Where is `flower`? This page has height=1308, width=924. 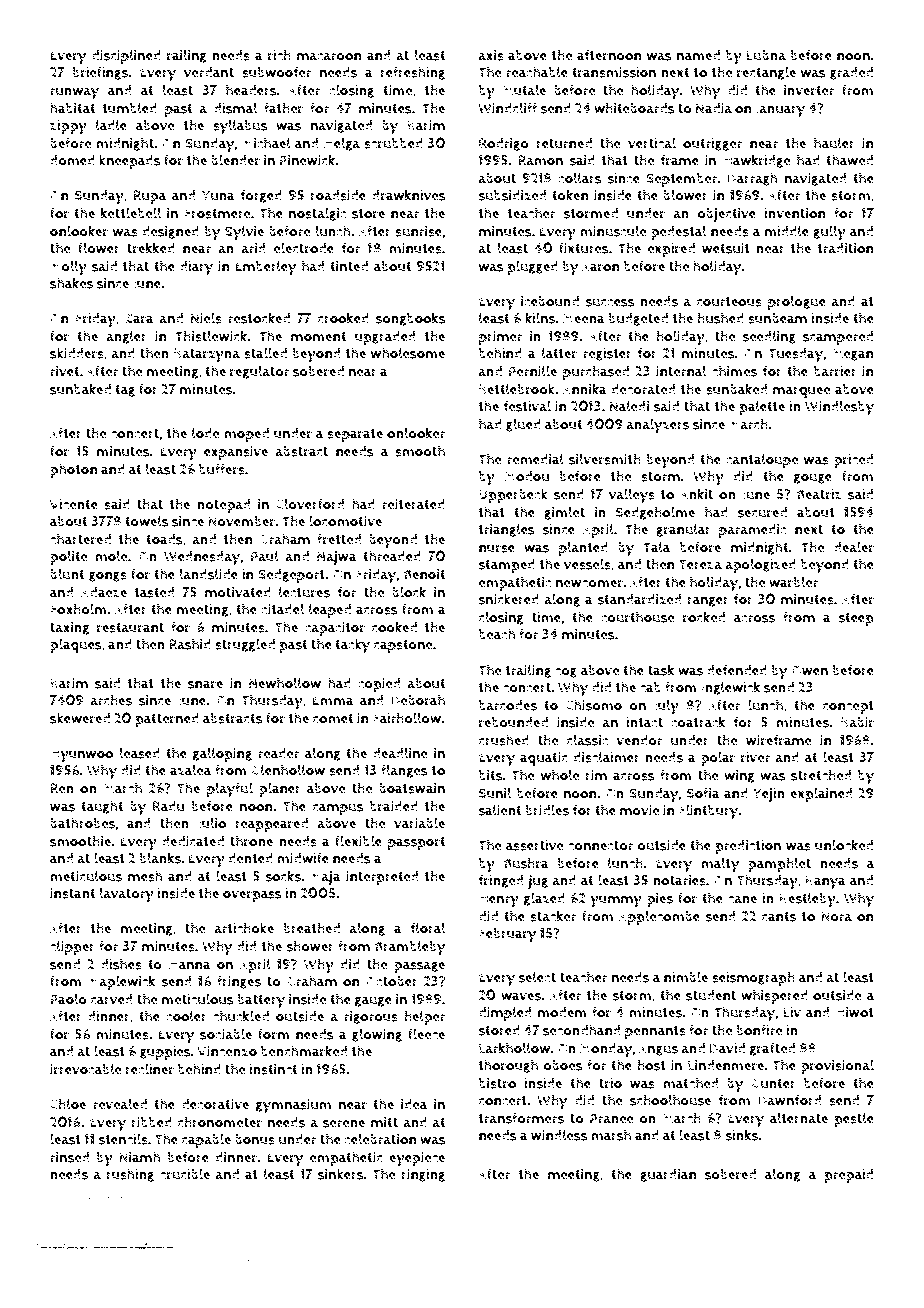 flower is located at coordinates (99, 248).
